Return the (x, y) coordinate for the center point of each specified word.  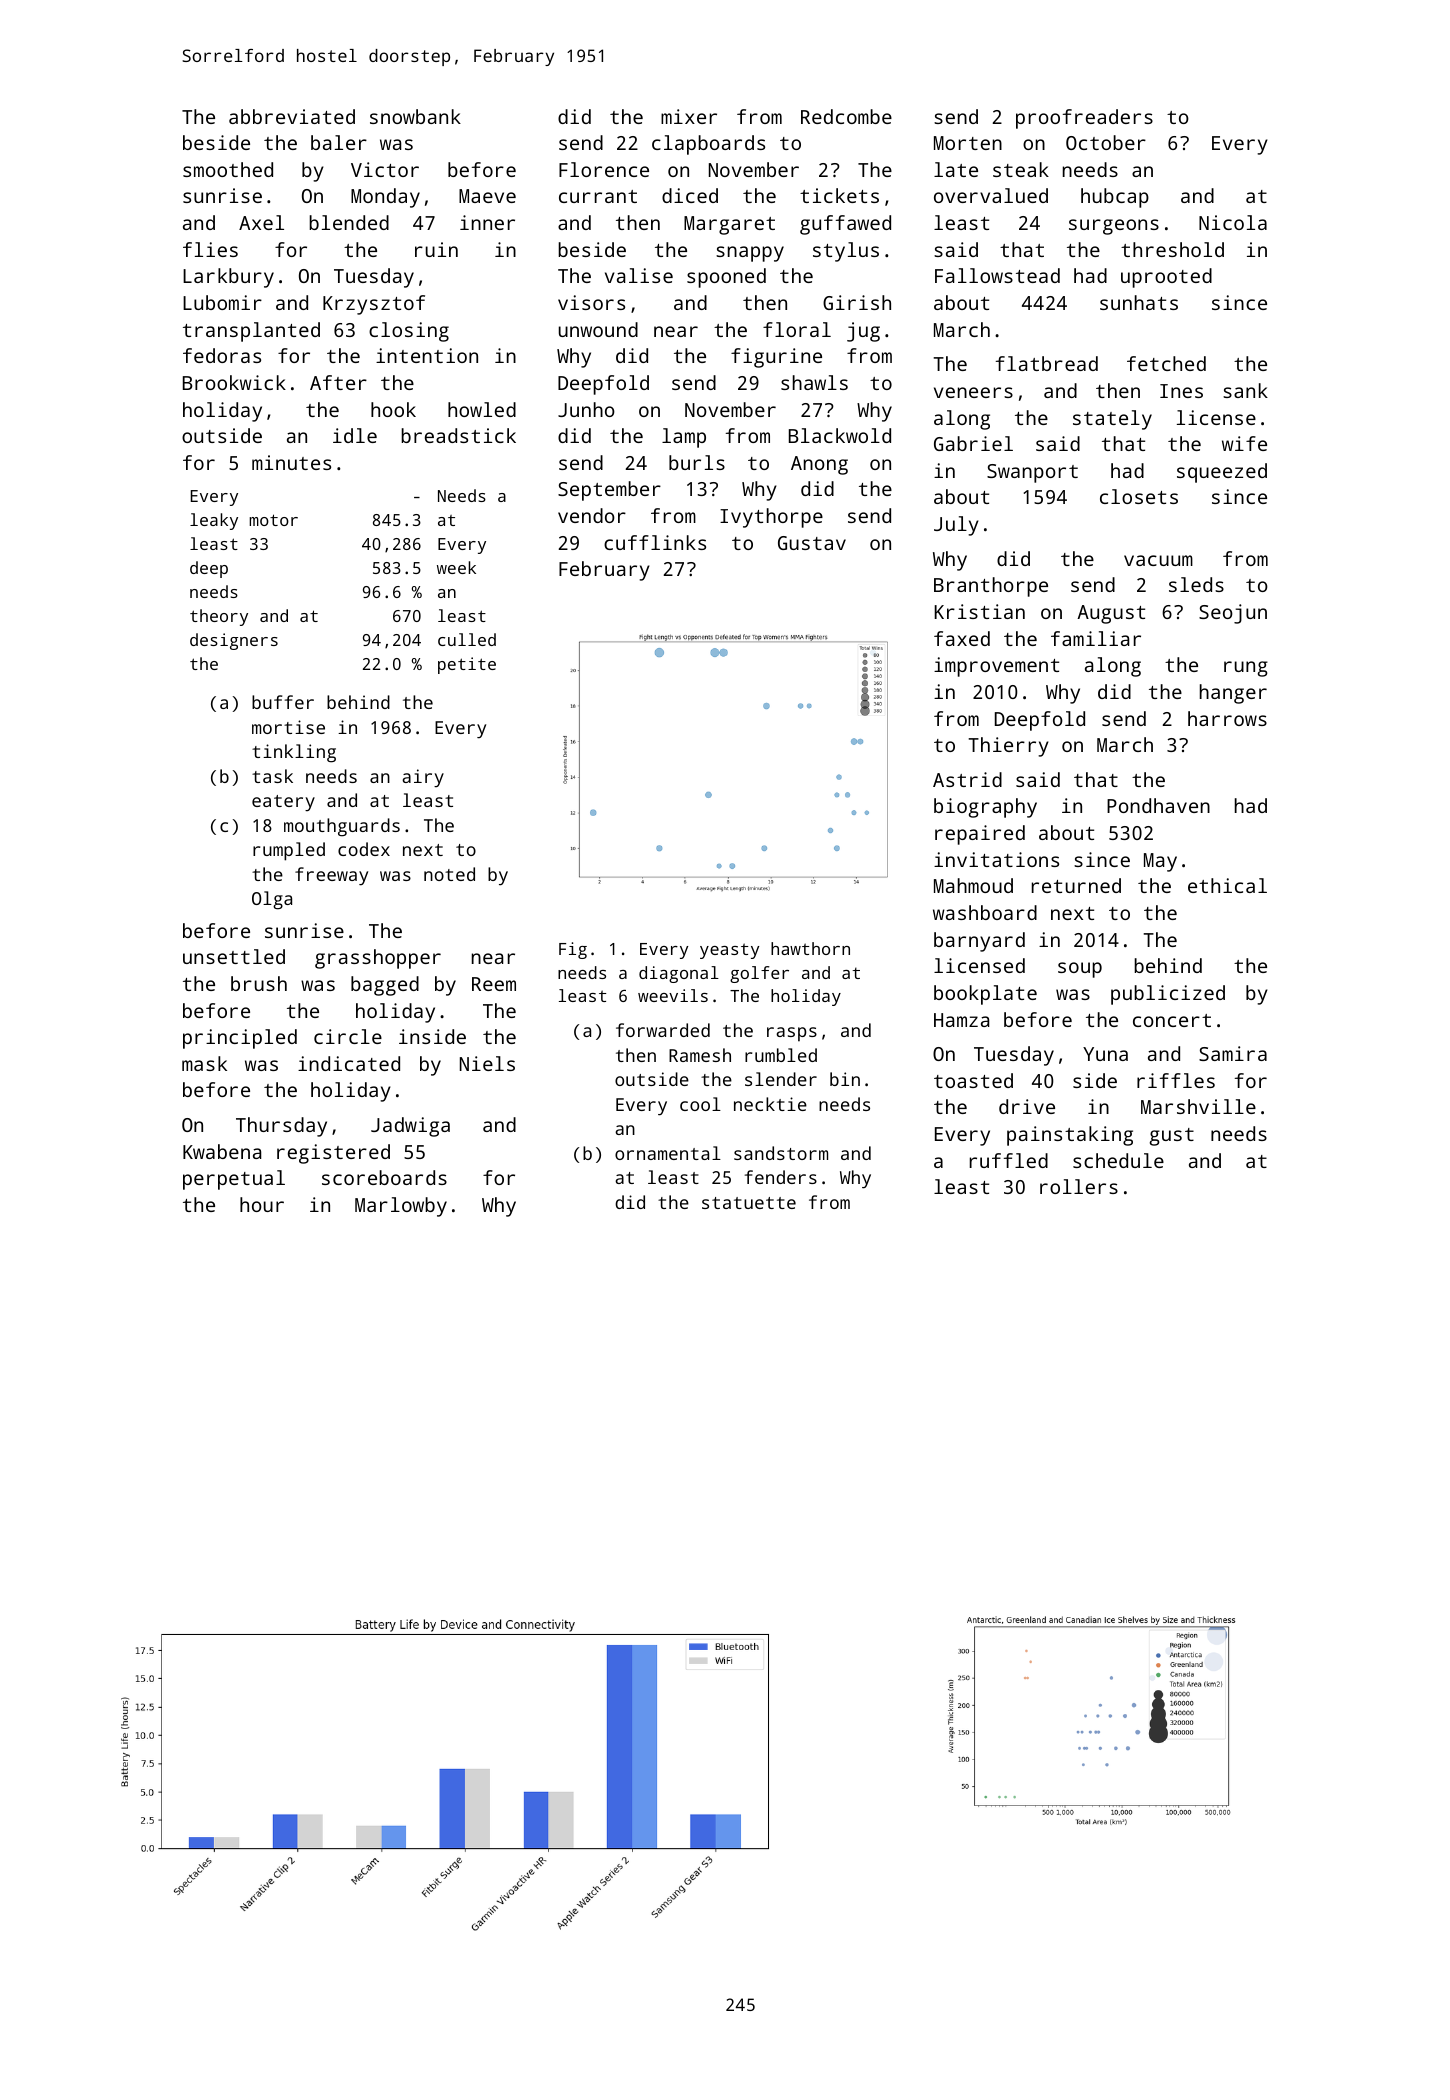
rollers (1079, 1186)
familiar (1096, 638)
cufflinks (655, 542)
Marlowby (401, 1207)
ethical (1227, 885)
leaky (214, 521)
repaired (980, 835)
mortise (288, 727)
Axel (261, 222)
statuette (749, 1203)
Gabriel (973, 443)
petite (467, 665)
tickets (839, 195)
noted (449, 874)
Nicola (1233, 222)
